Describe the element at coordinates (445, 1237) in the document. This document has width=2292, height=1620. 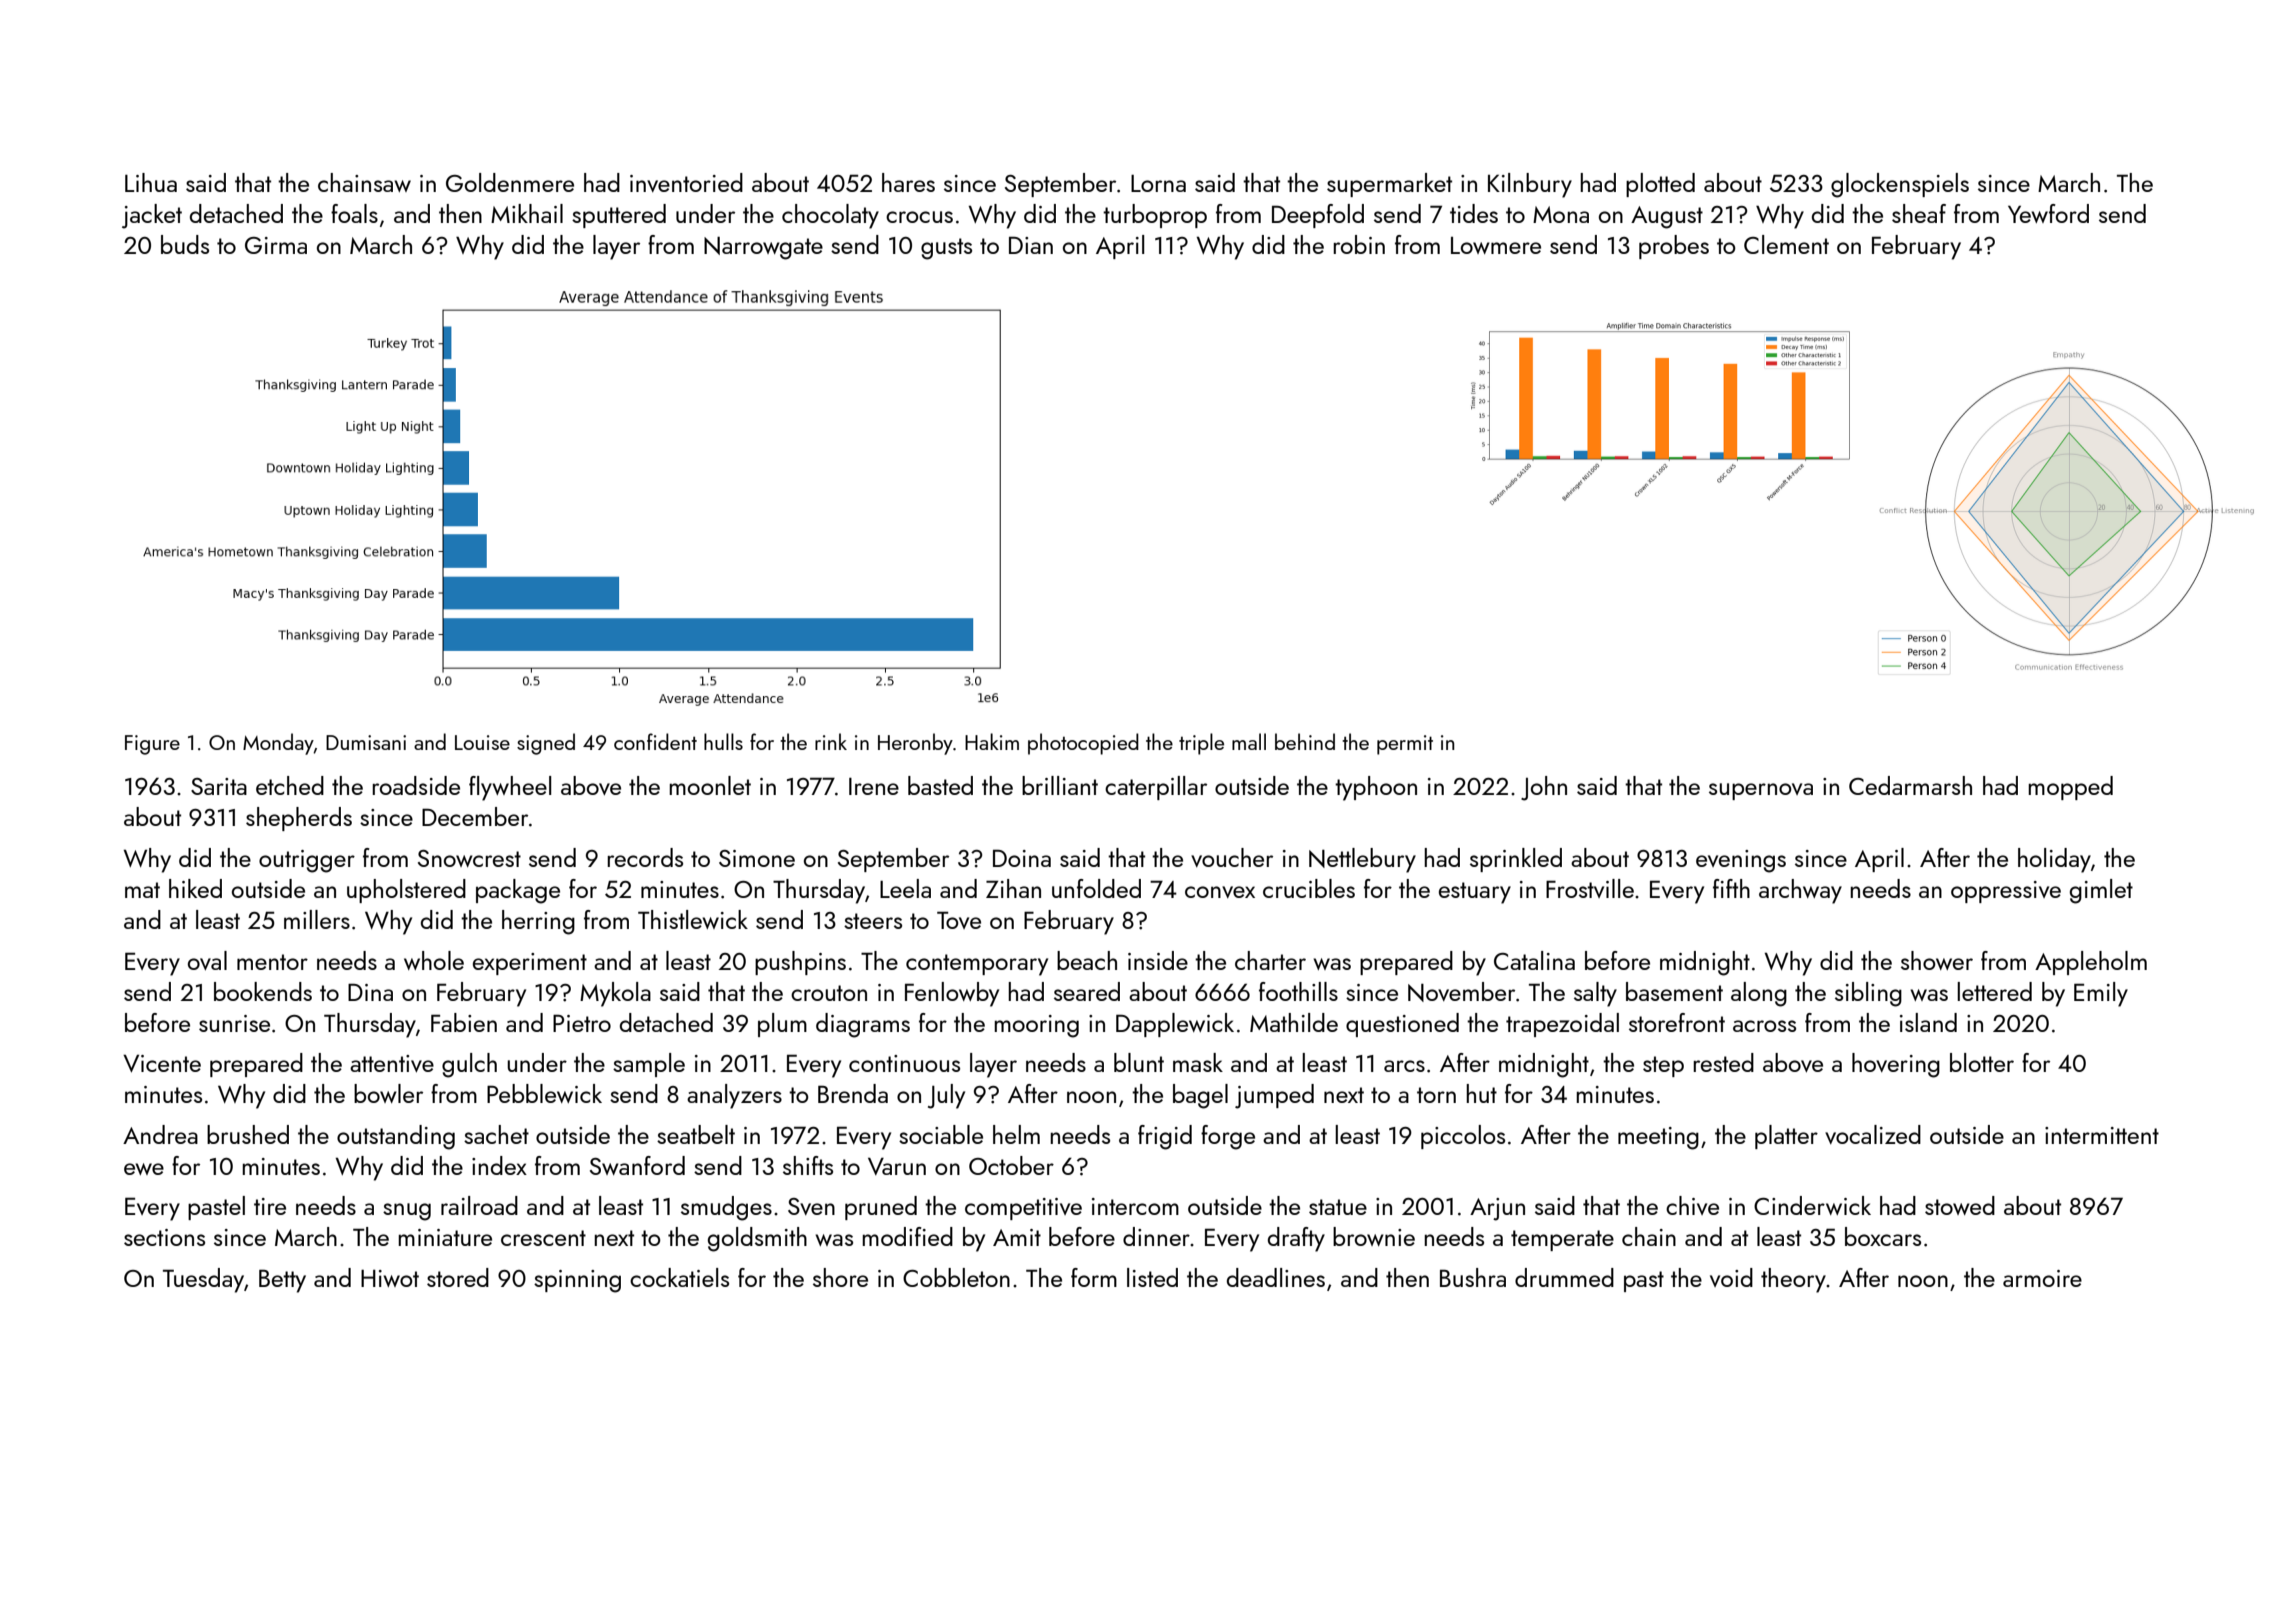
I see `miniature` at that location.
